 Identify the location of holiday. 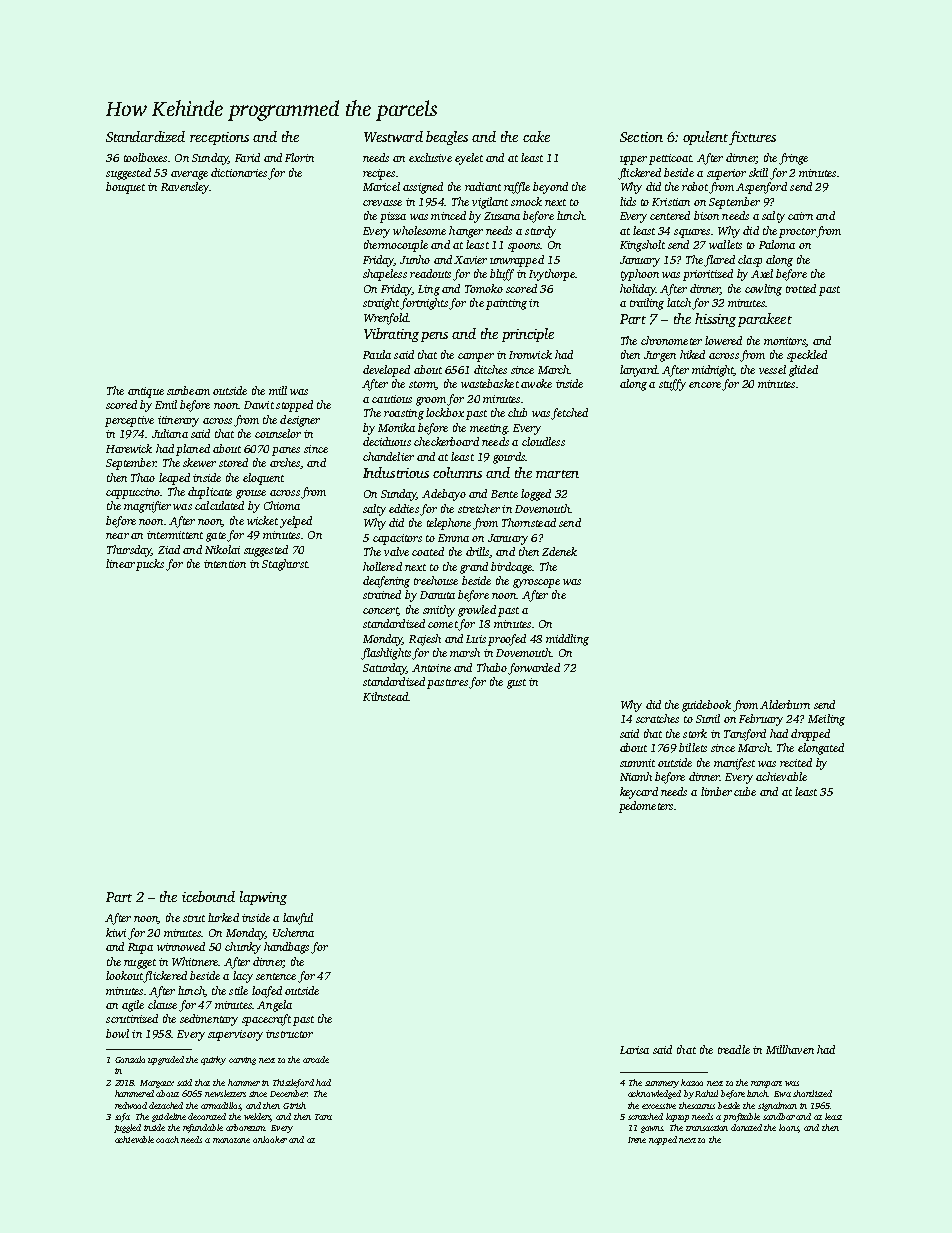
(638, 290).
